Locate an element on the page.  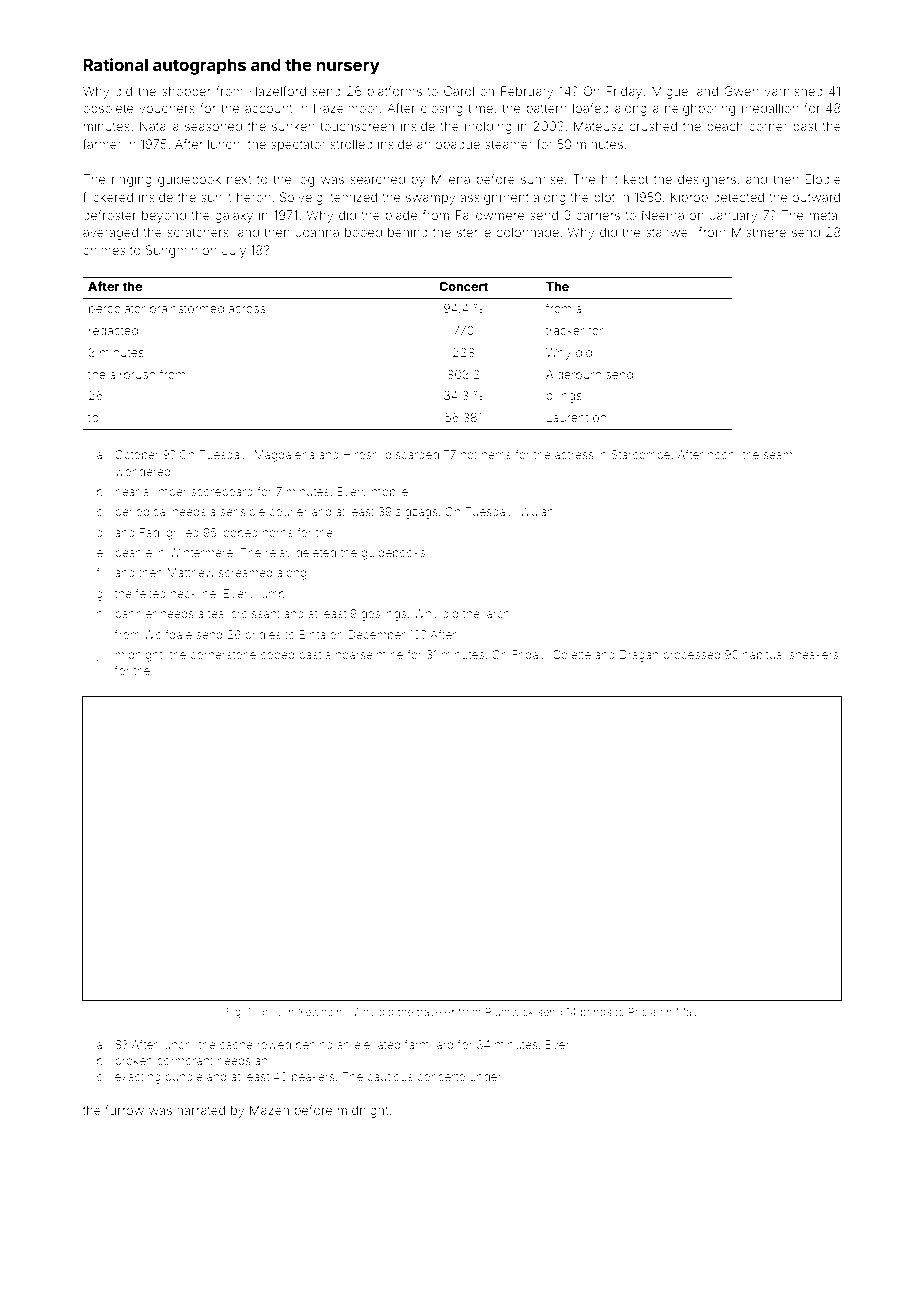
pannier is located at coordinates (135, 614).
